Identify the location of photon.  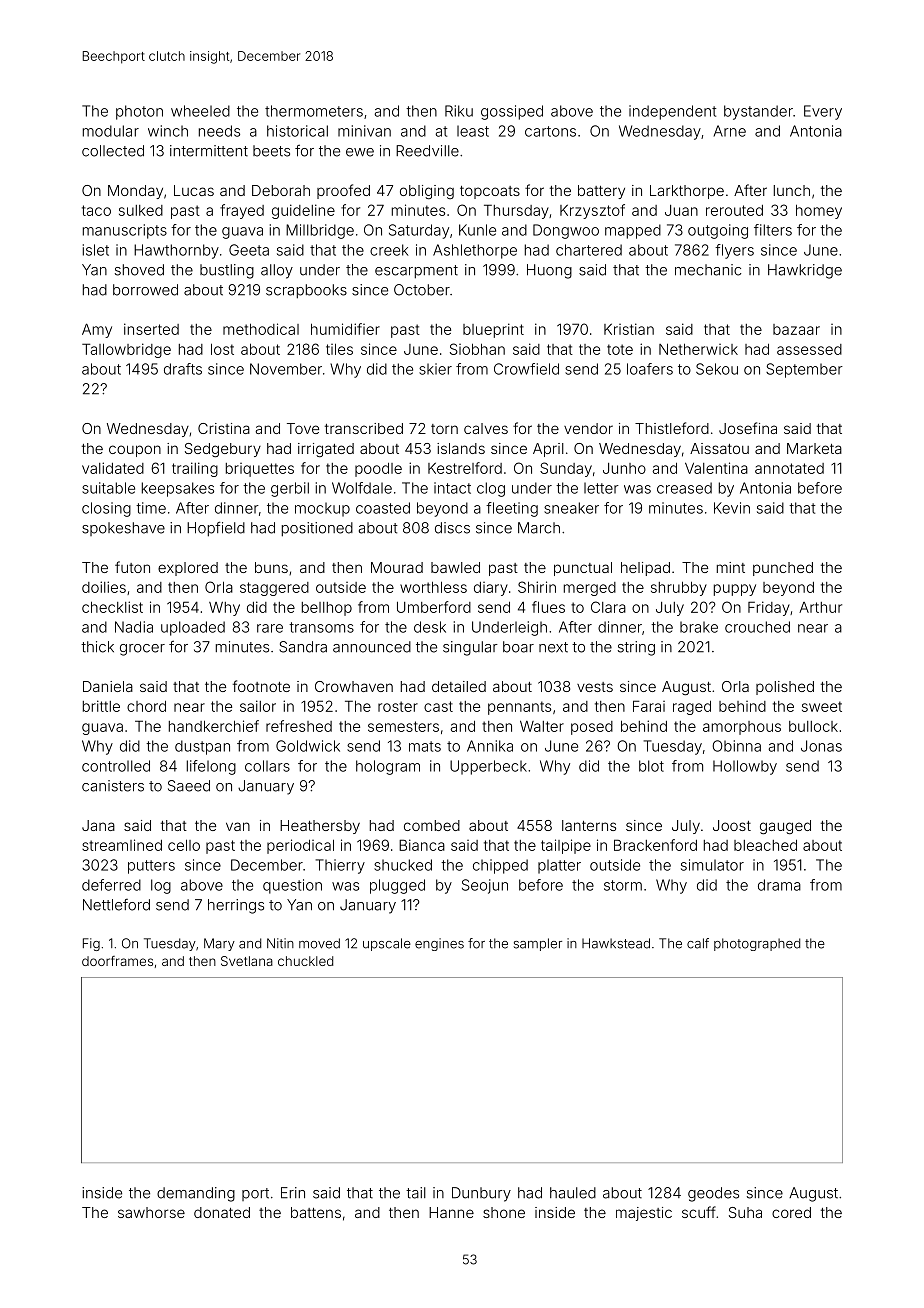
(139, 112).
